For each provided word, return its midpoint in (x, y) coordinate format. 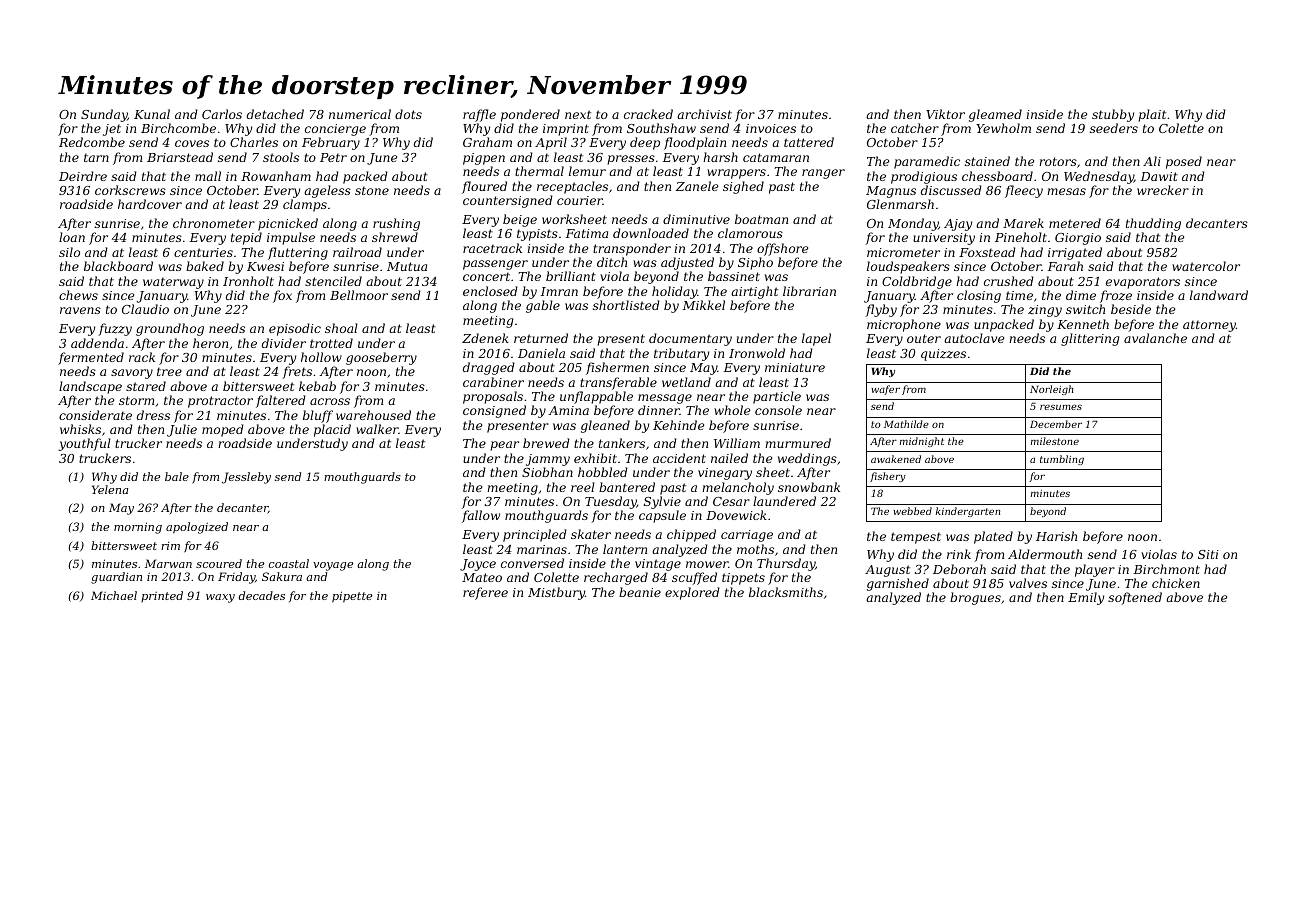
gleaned (605, 426)
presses (631, 160)
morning (138, 528)
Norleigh (1052, 390)
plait (1152, 115)
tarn (96, 157)
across (330, 401)
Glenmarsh (900, 204)
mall (208, 176)
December (1056, 424)
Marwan (168, 563)
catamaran (776, 157)
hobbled (603, 472)
